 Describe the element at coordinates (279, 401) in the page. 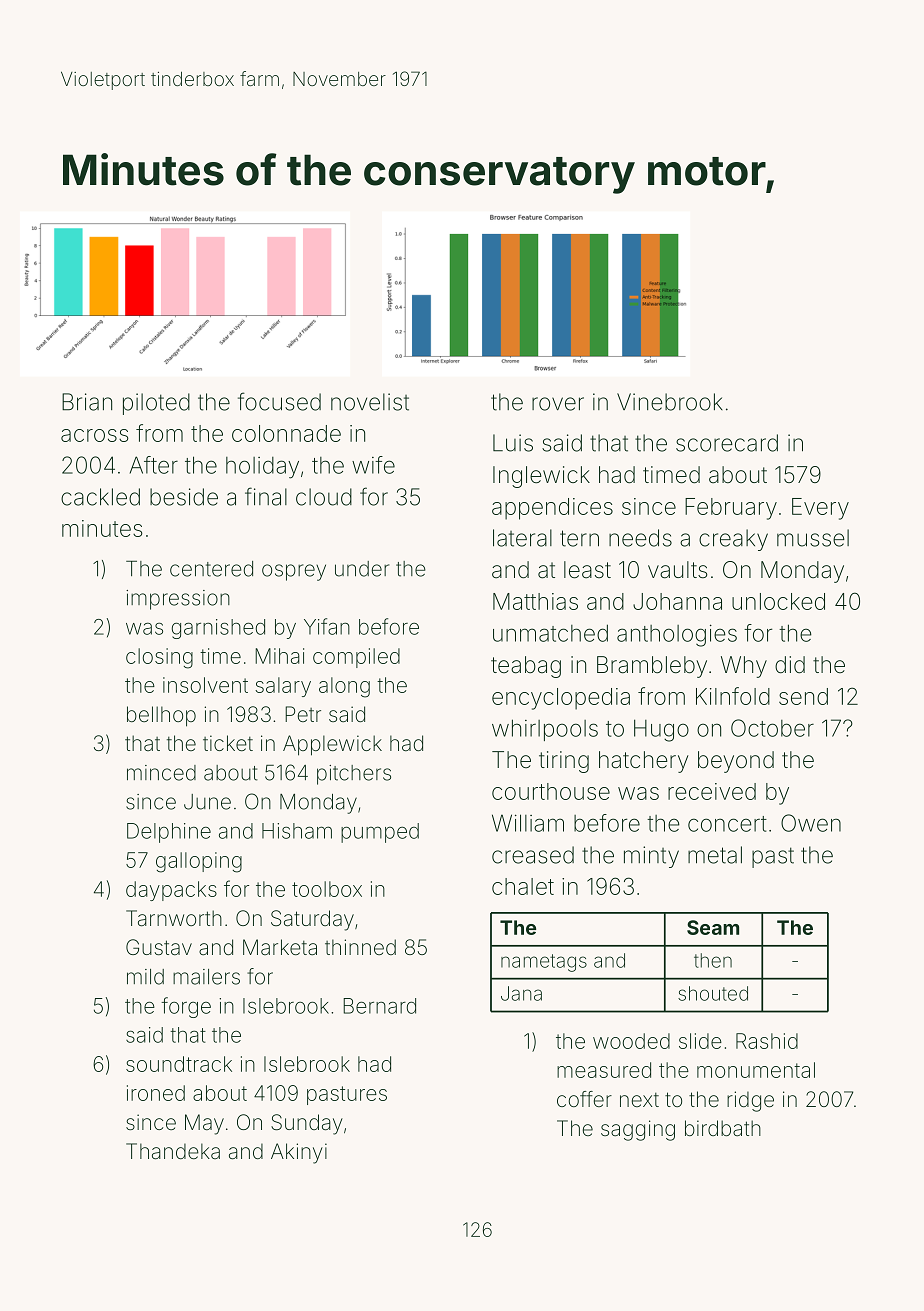

I see `focused` at that location.
